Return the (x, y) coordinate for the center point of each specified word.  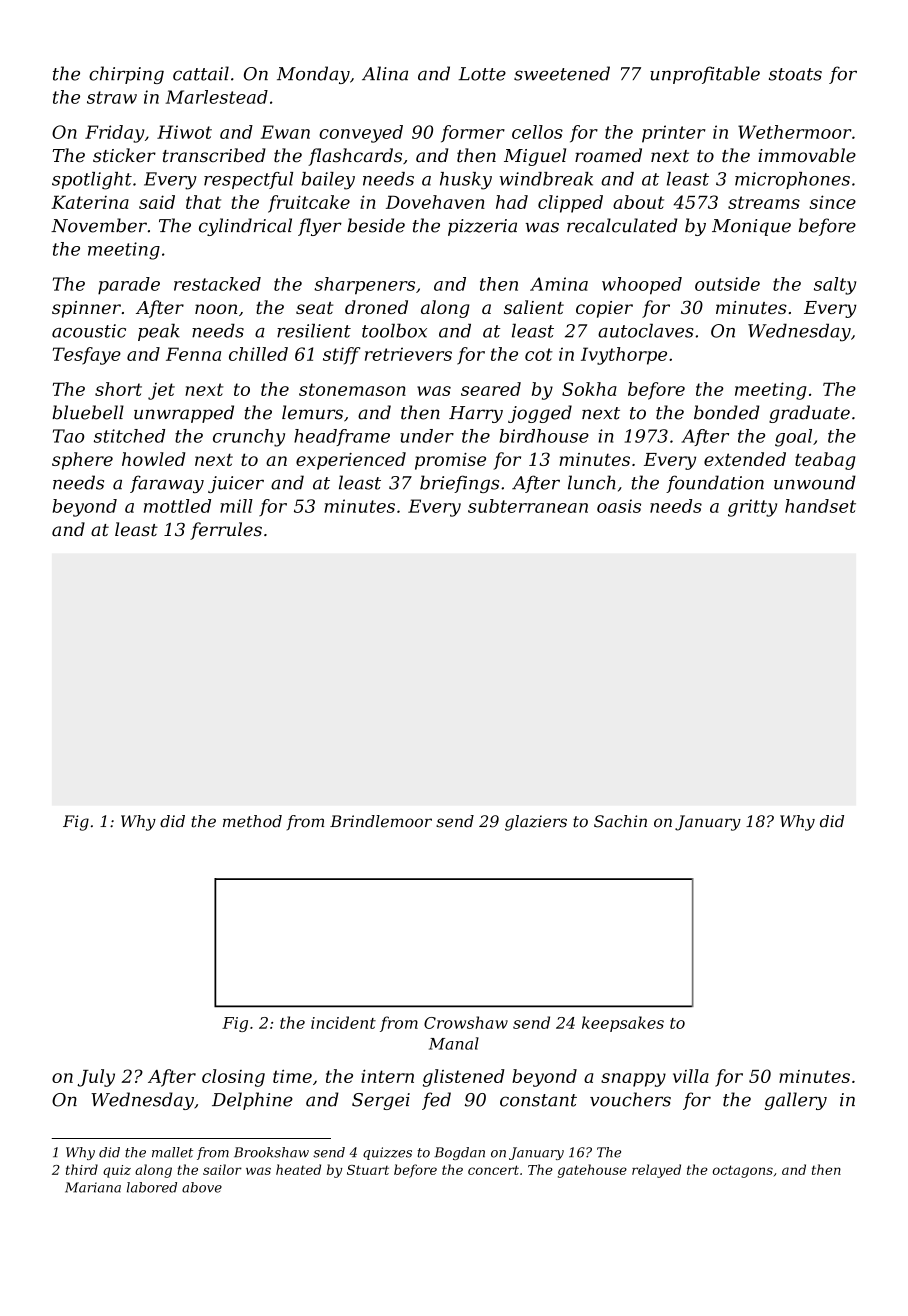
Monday (313, 75)
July (96, 1078)
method (252, 821)
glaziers (536, 823)
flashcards (355, 157)
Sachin (620, 821)
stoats (795, 74)
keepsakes (623, 1024)
